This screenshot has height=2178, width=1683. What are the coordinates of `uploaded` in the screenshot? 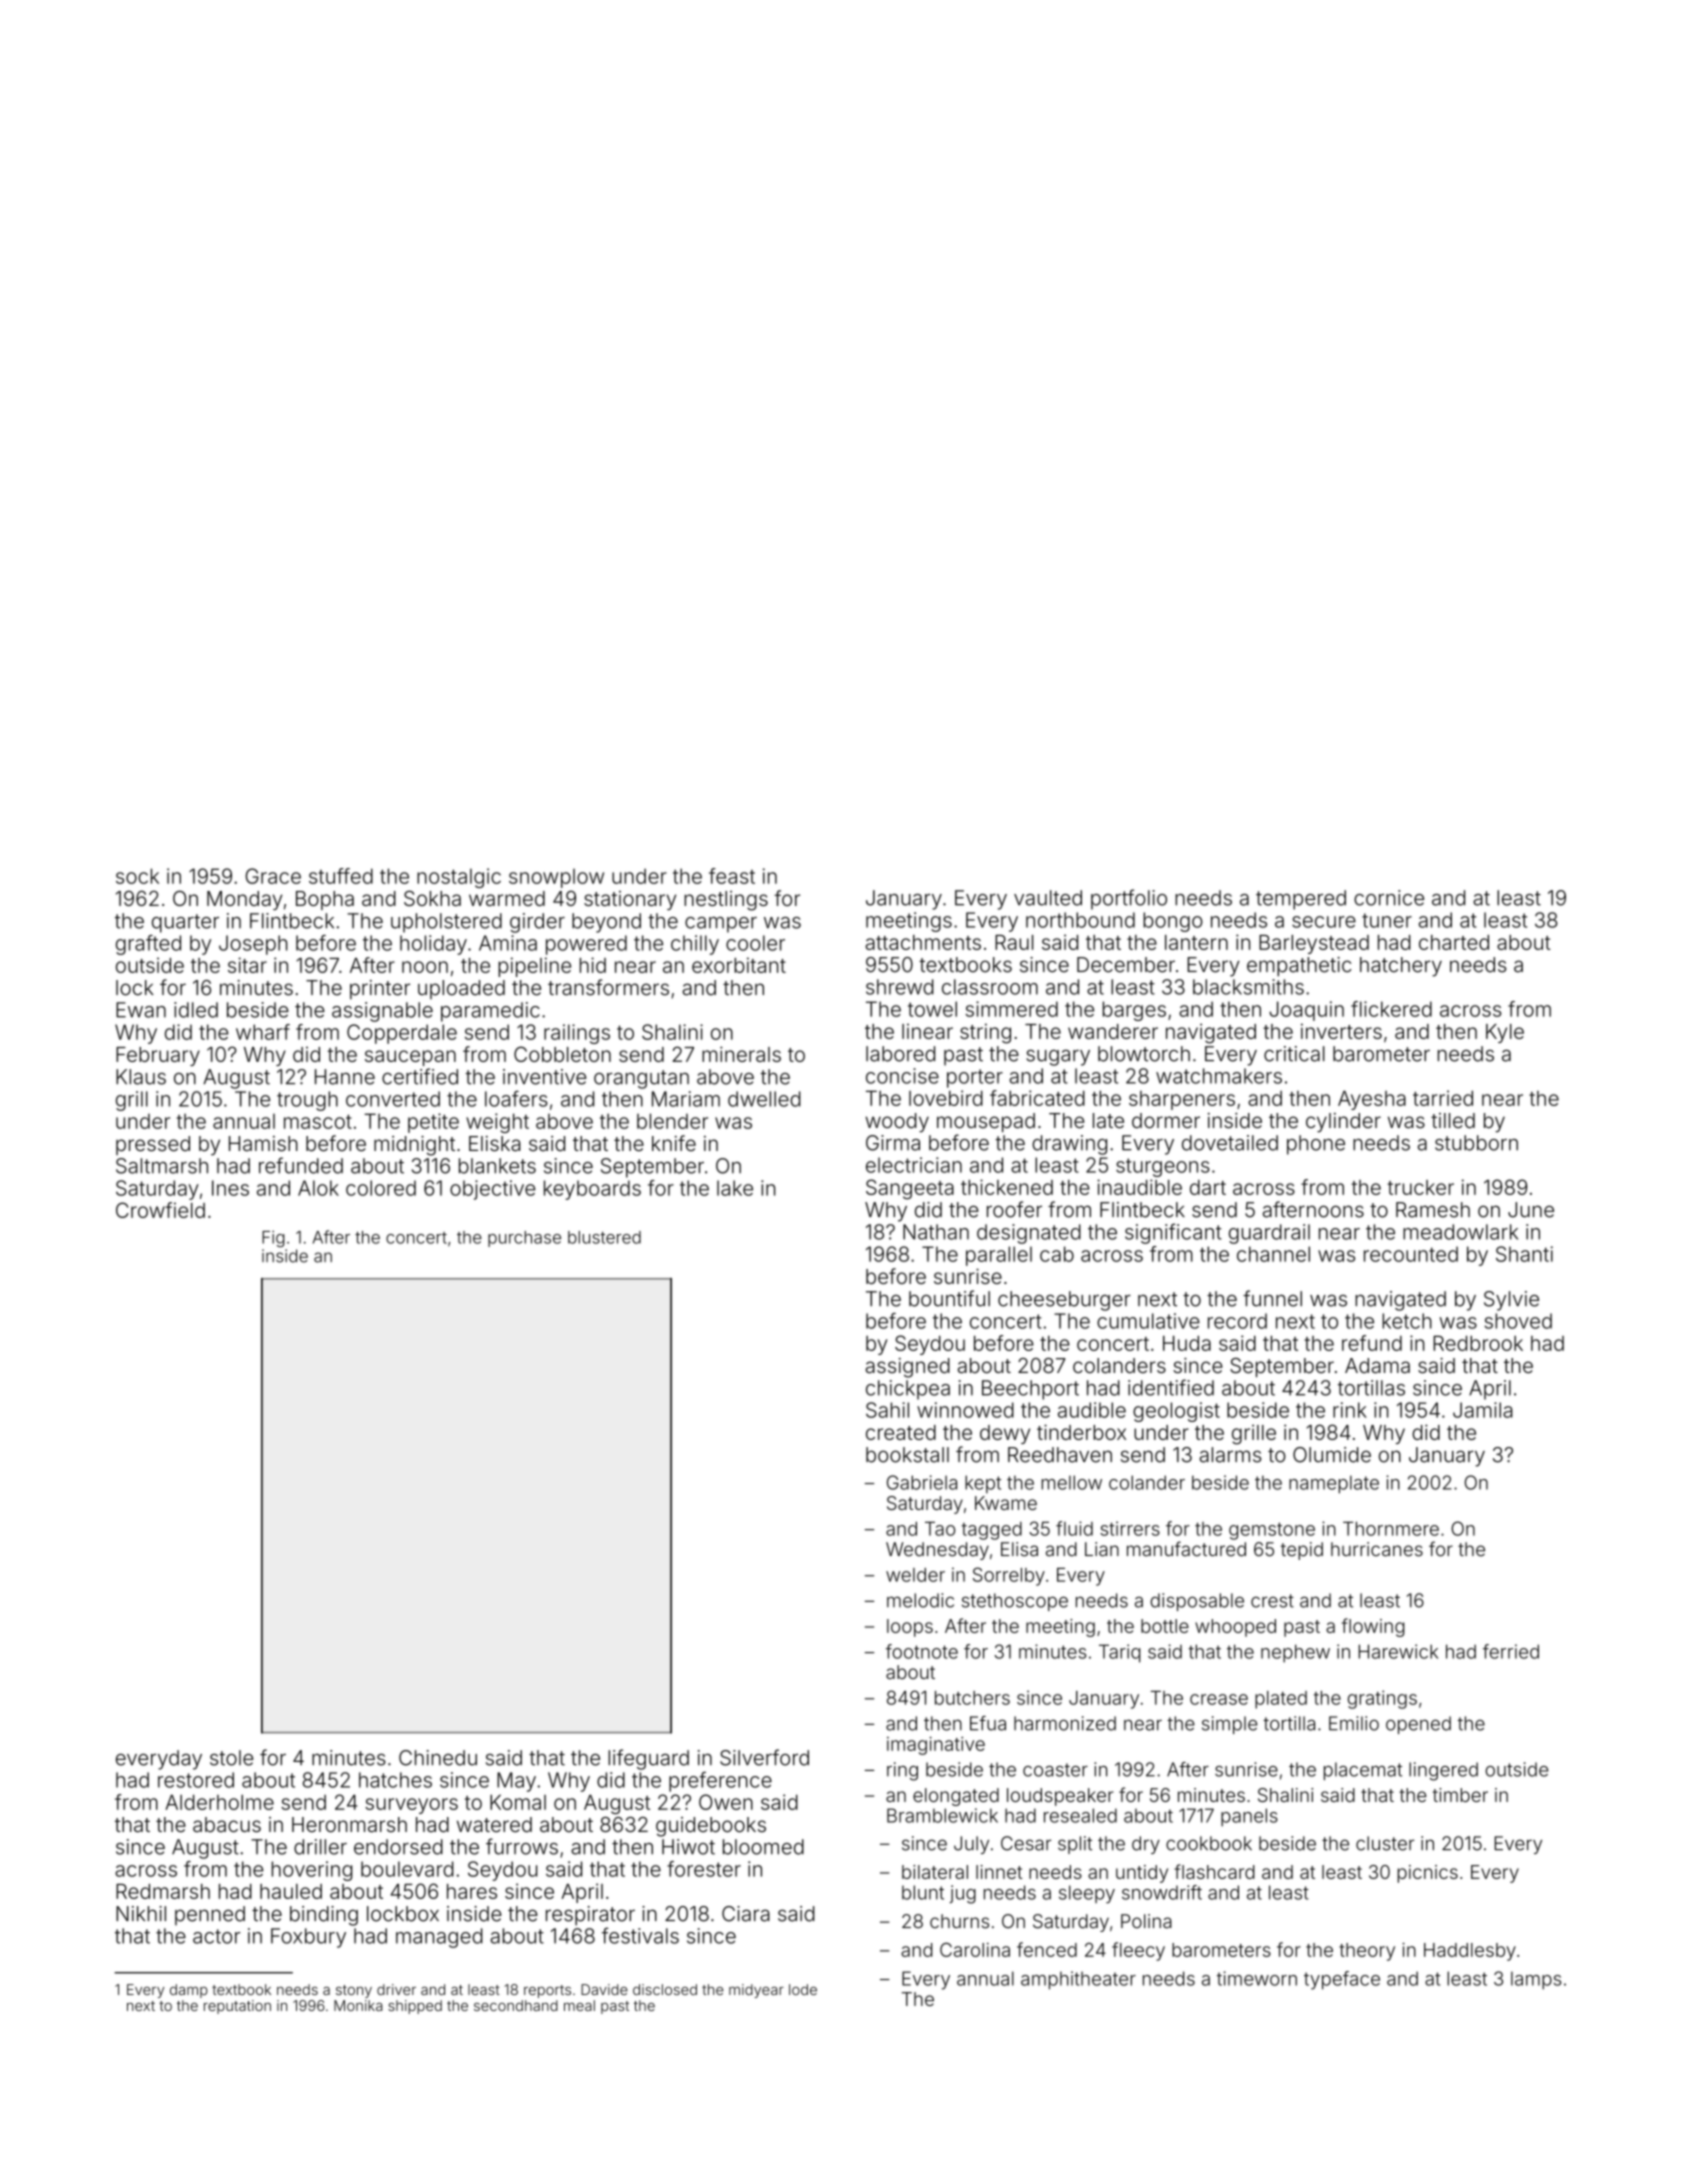 It's located at (461, 989).
